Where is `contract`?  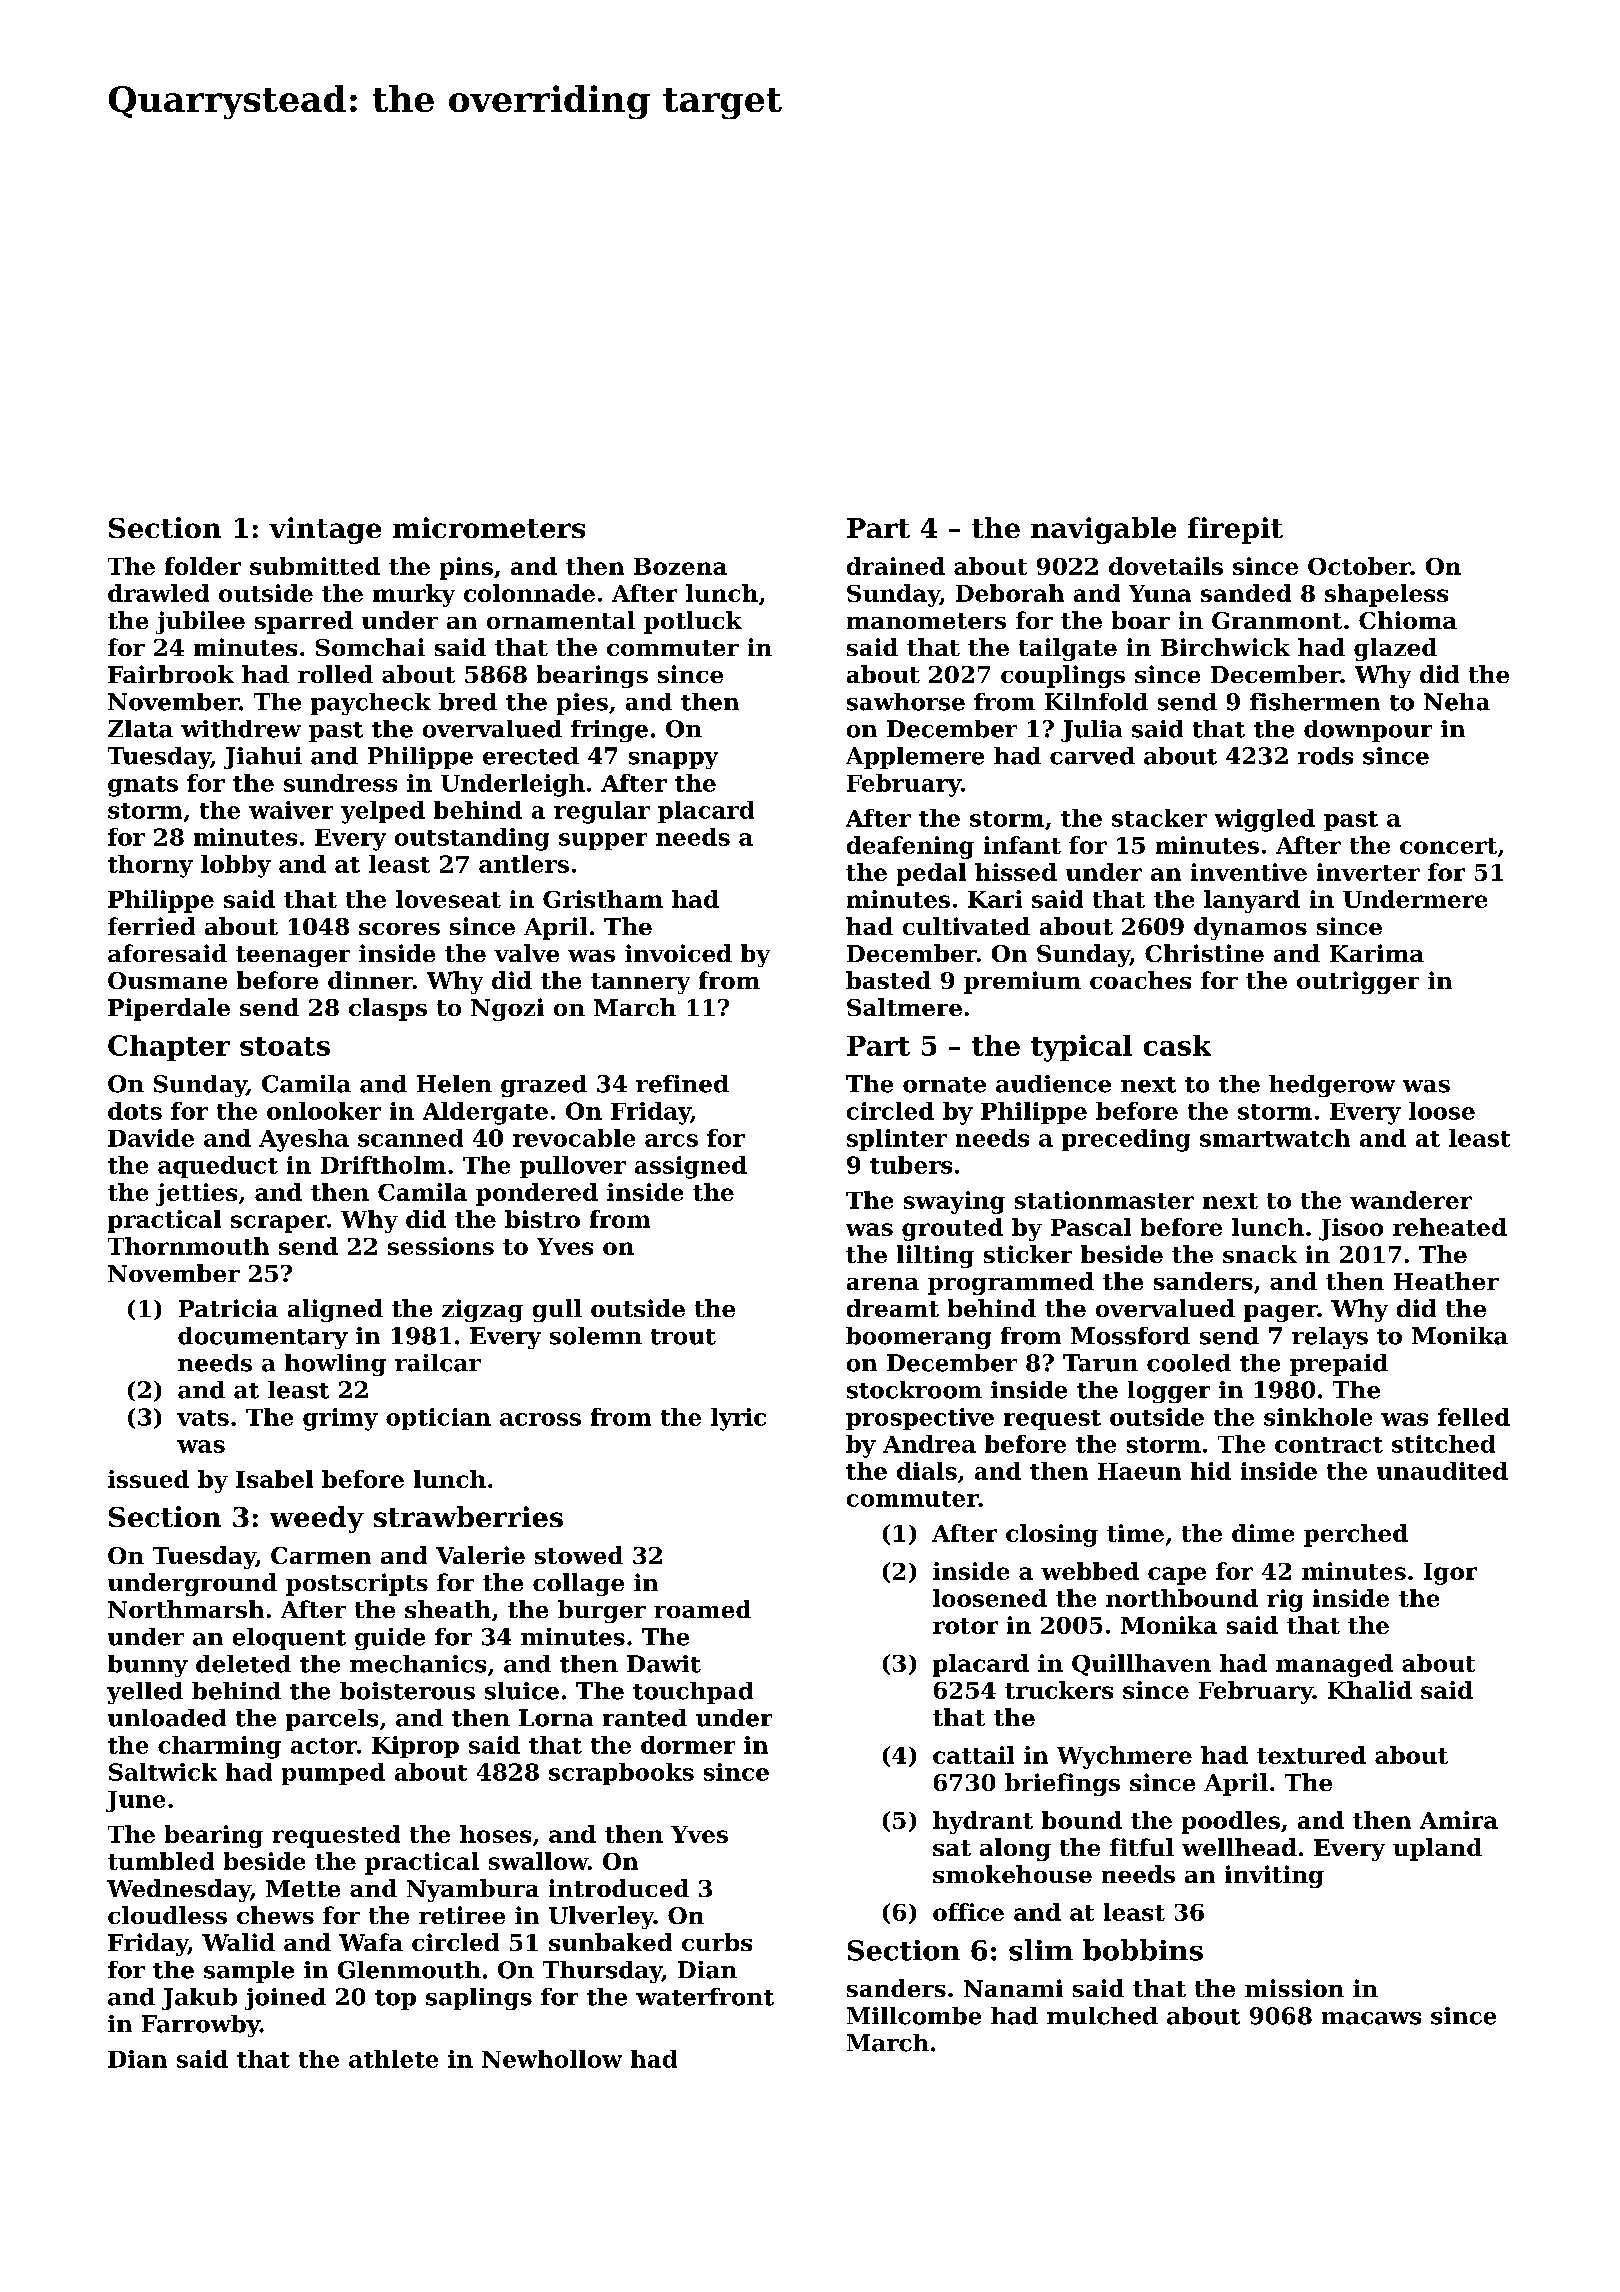 contract is located at coordinates (1329, 1445).
